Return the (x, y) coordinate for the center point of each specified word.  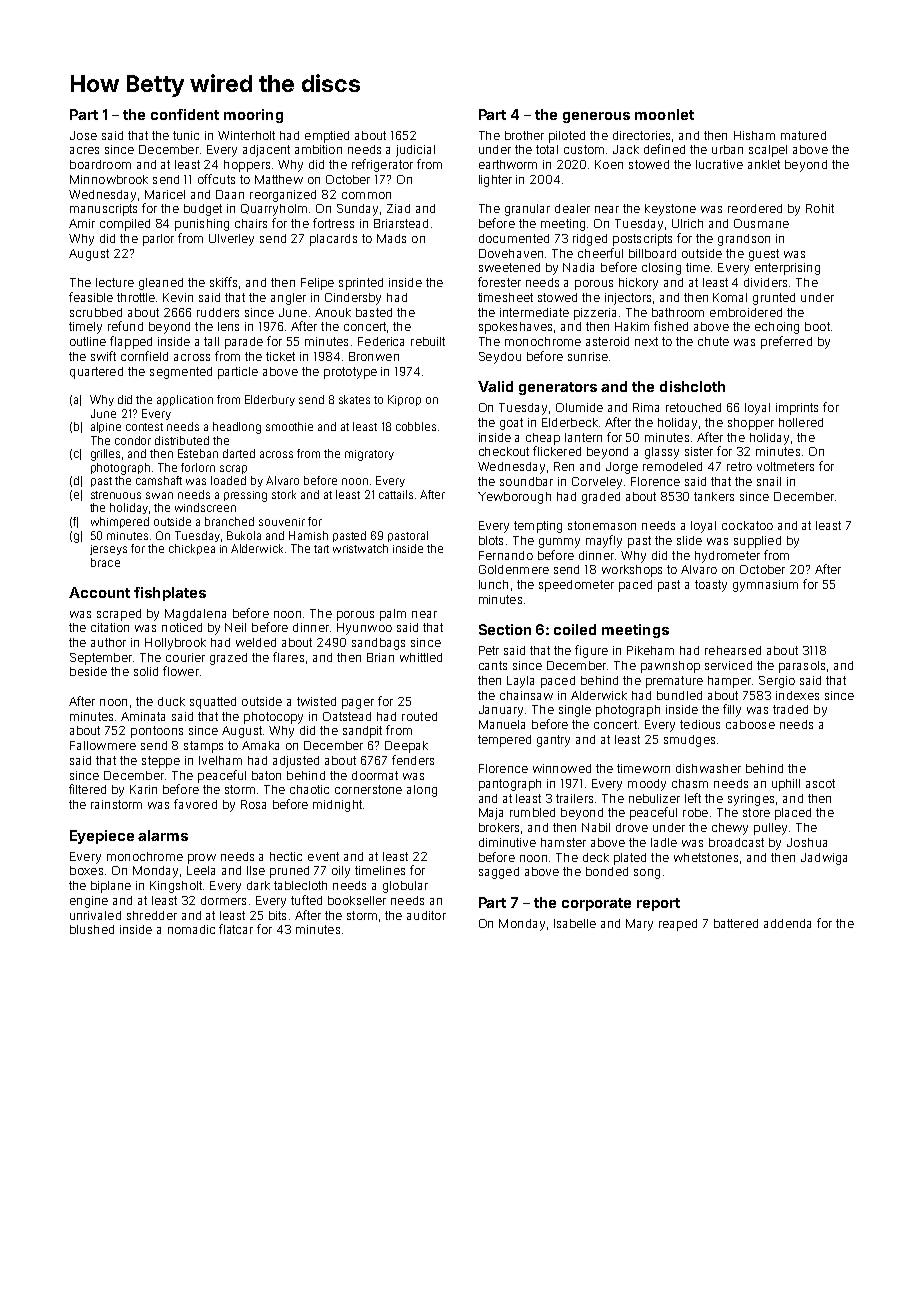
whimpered (120, 522)
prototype (350, 373)
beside (88, 671)
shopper (751, 424)
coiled (575, 629)
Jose (83, 135)
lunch (493, 584)
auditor (426, 915)
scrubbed (96, 312)
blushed (92, 929)
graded (601, 498)
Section (505, 629)
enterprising (787, 269)
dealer (572, 208)
